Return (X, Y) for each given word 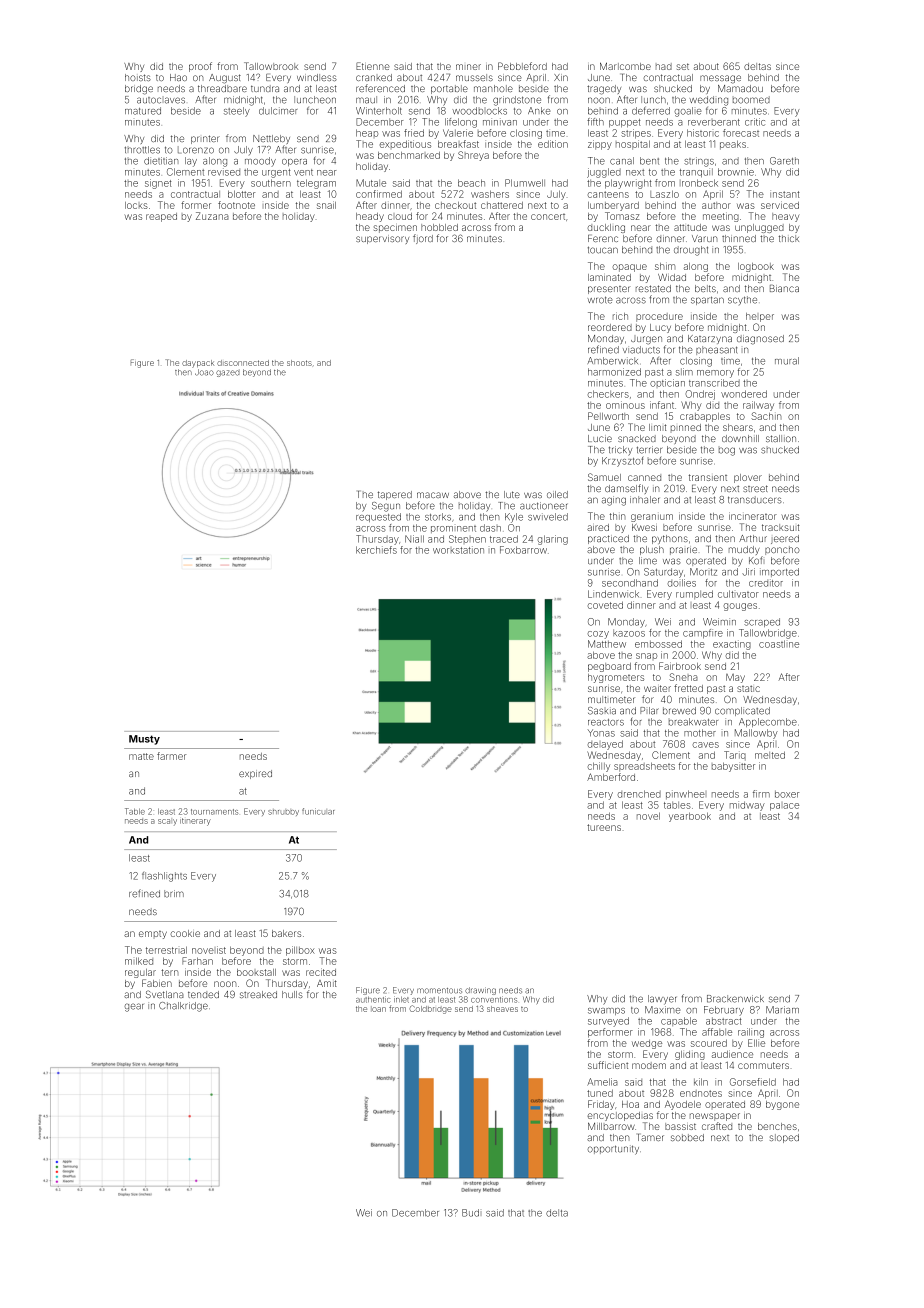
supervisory (382, 239)
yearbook (690, 817)
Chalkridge (183, 1007)
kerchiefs (376, 550)
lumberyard (613, 206)
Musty (144, 740)
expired (255, 774)
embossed (658, 644)
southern (271, 183)
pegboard (609, 667)
